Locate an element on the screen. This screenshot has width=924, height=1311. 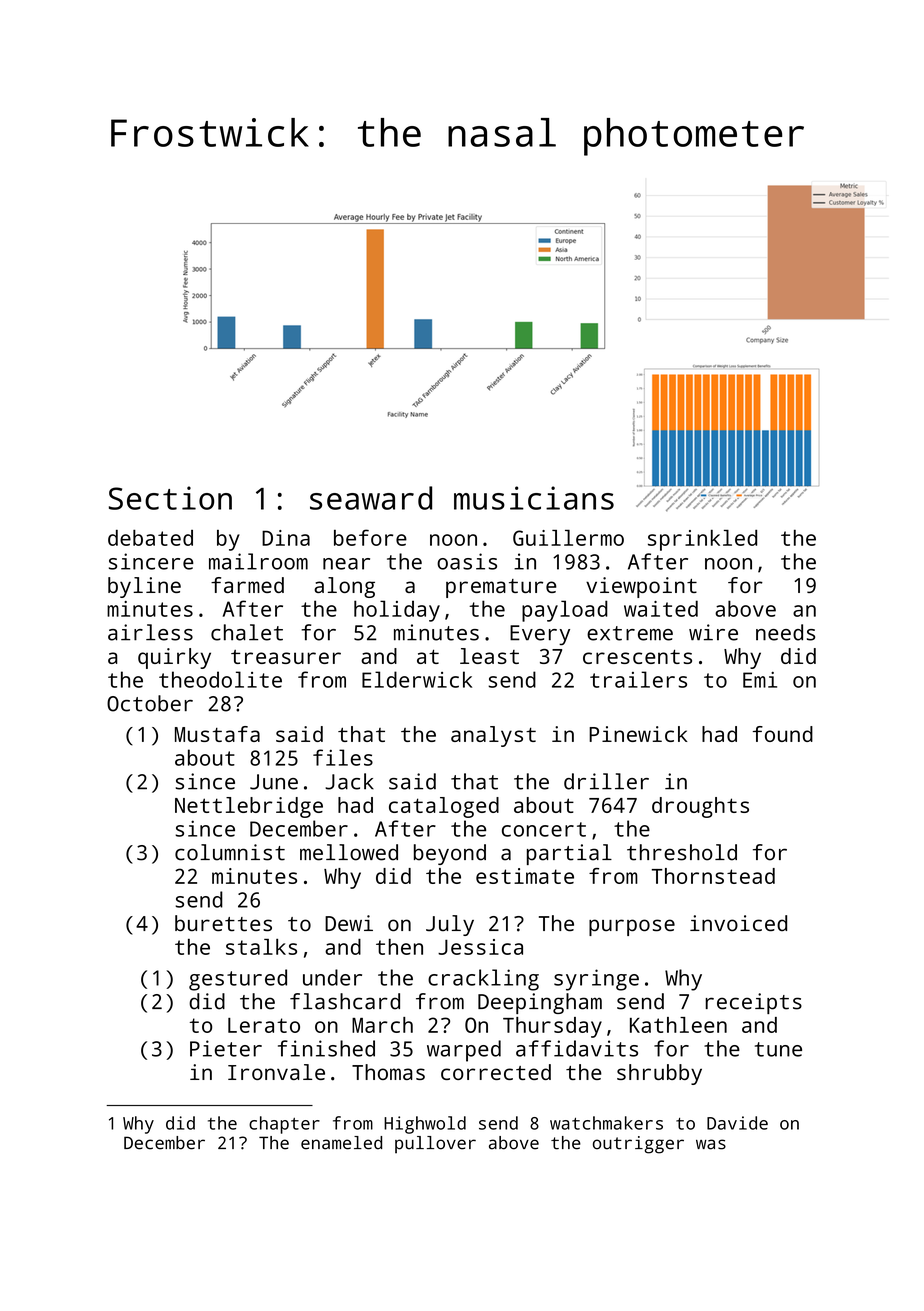
musicians is located at coordinates (534, 498).
